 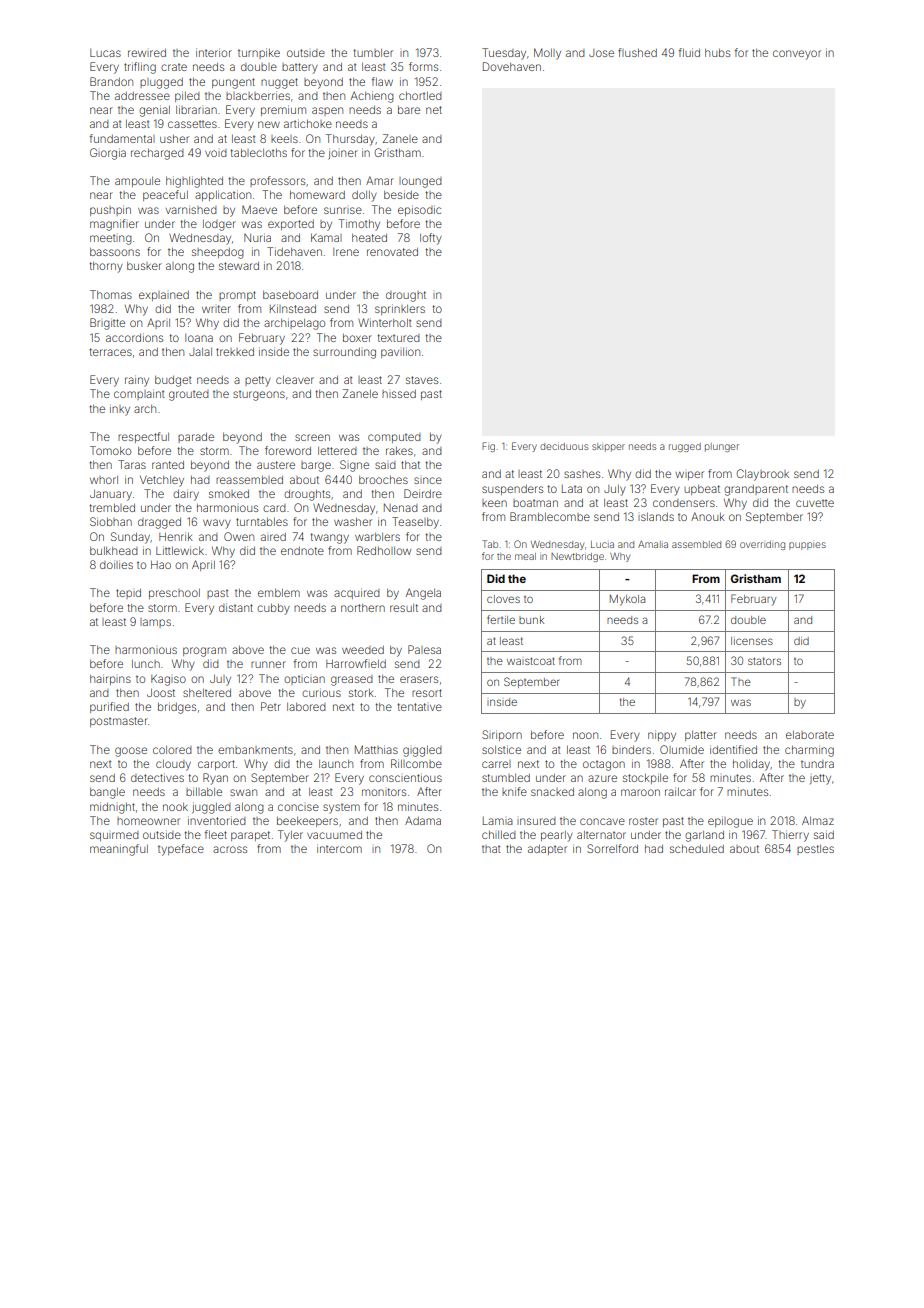 What do you see at coordinates (161, 83) in the screenshot?
I see `plugged` at bounding box center [161, 83].
